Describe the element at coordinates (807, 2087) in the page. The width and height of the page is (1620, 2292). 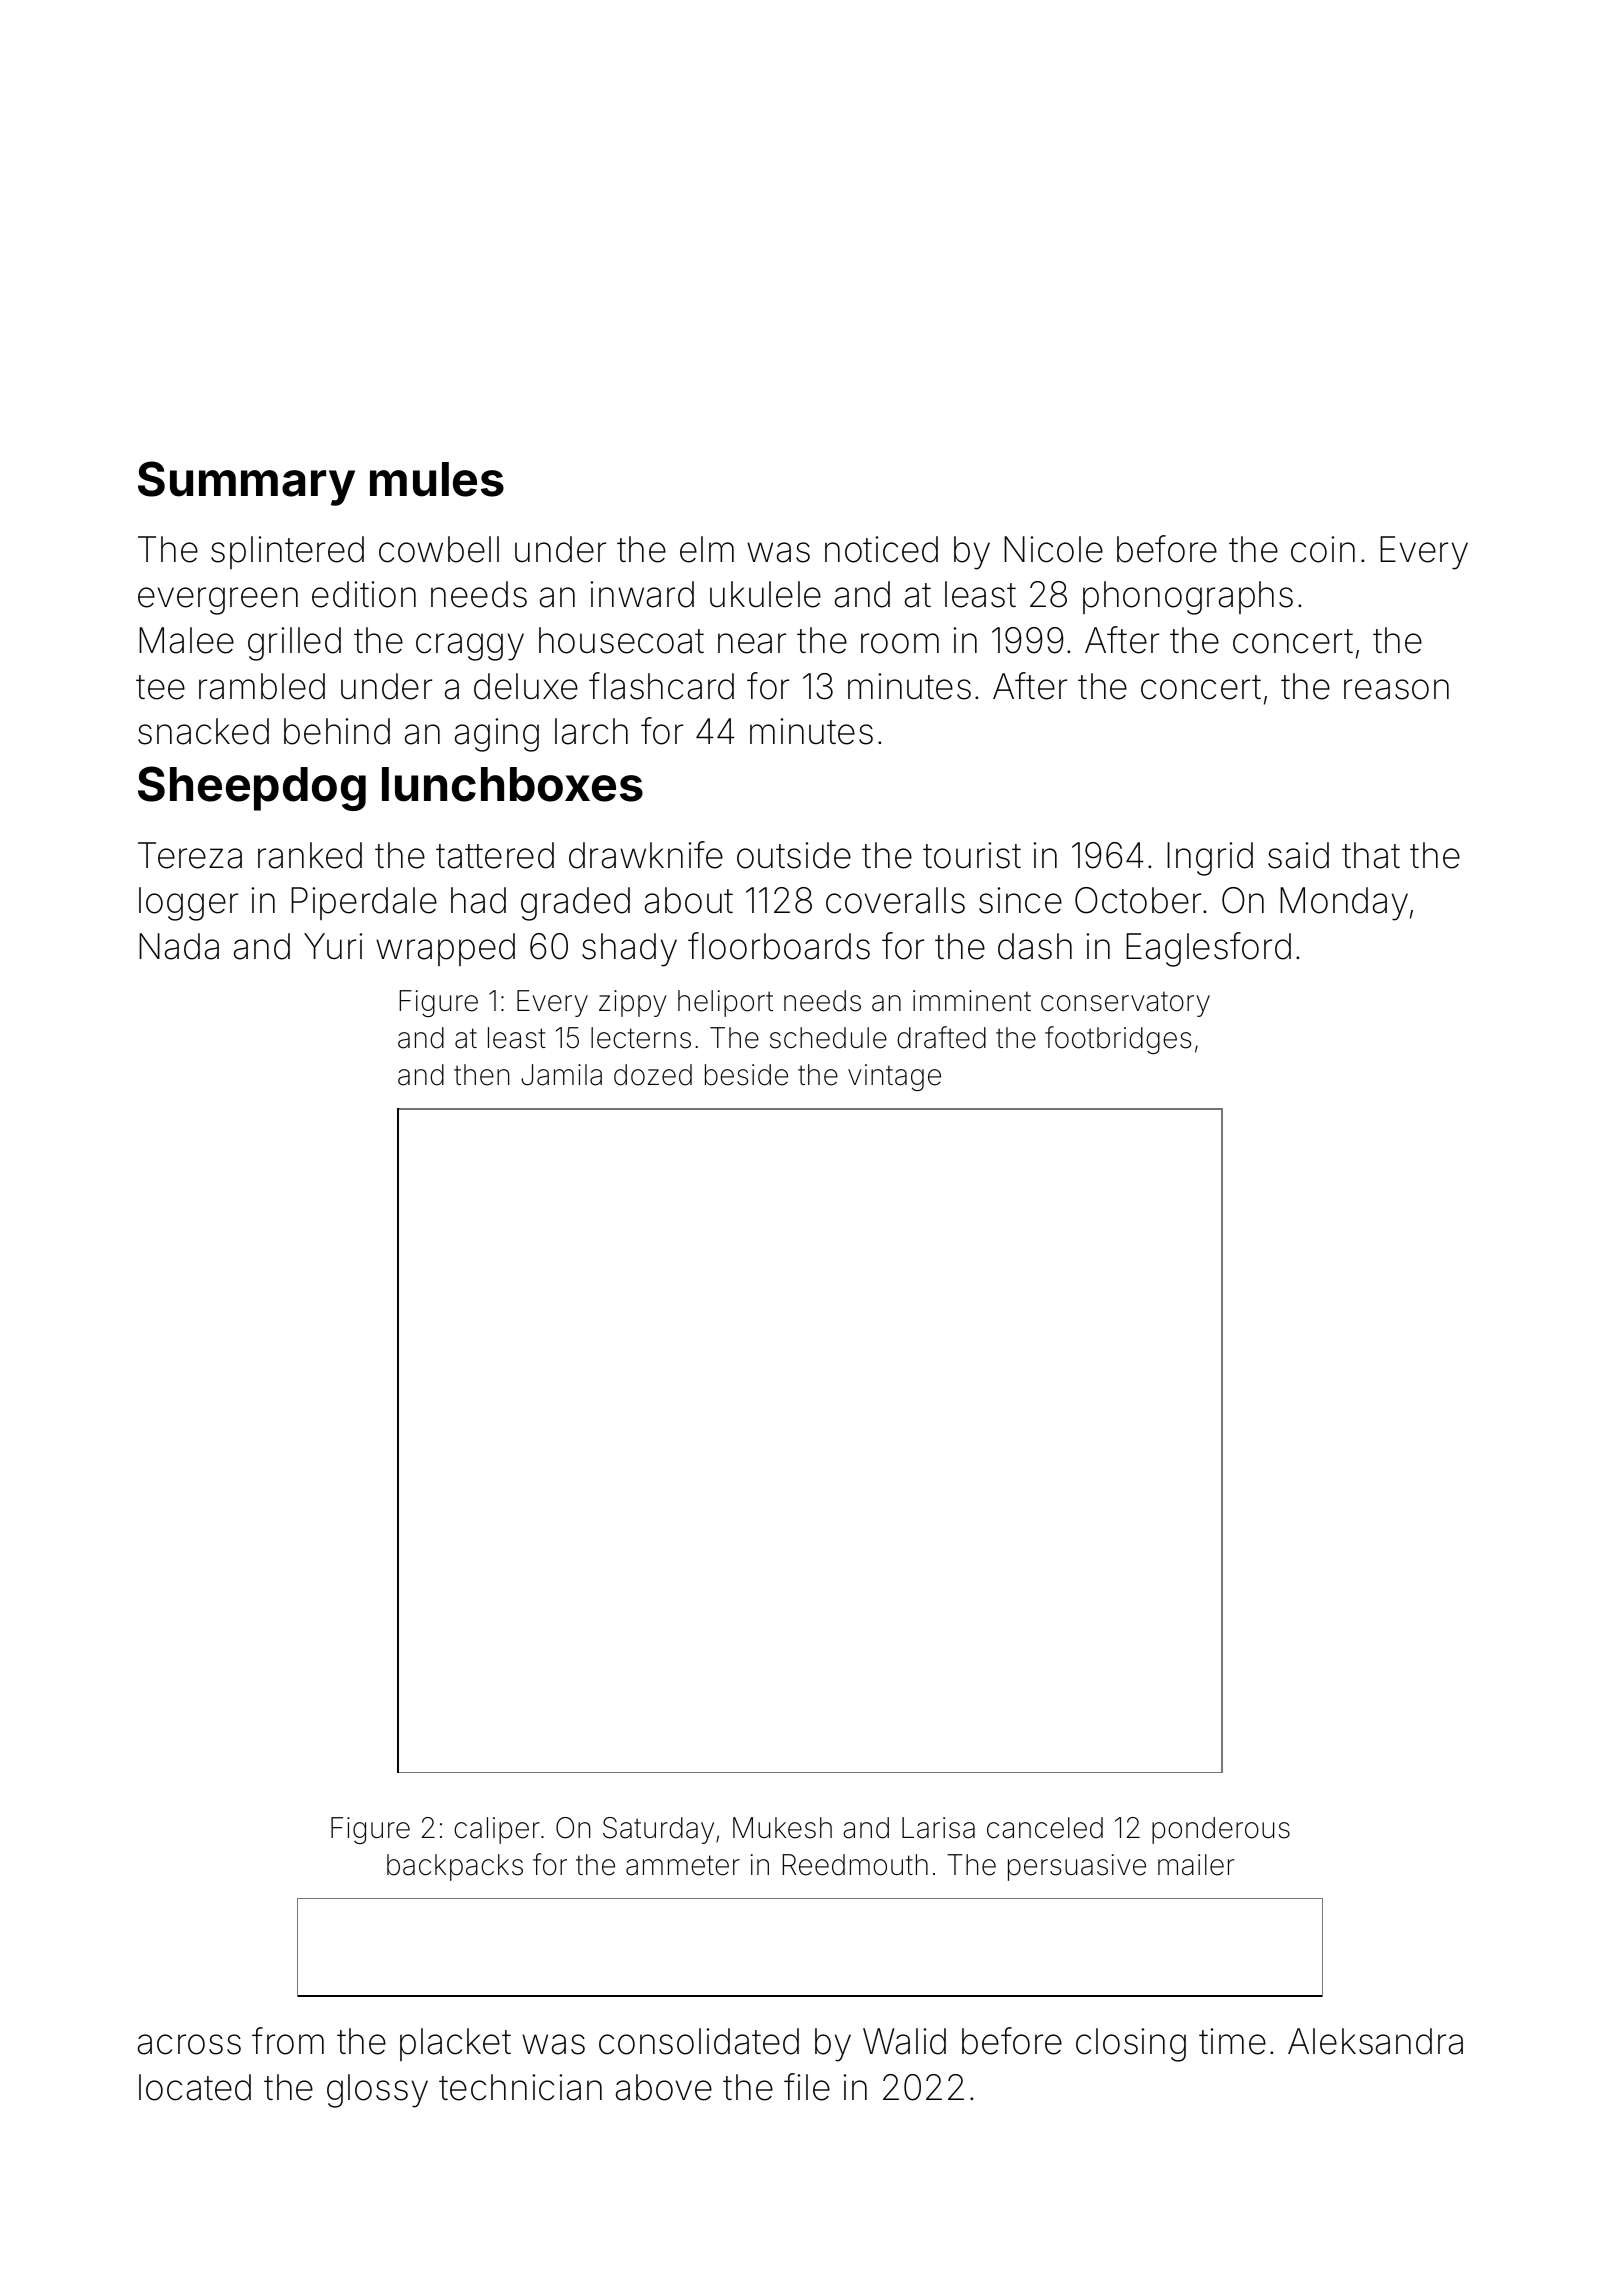
I see `file` at that location.
